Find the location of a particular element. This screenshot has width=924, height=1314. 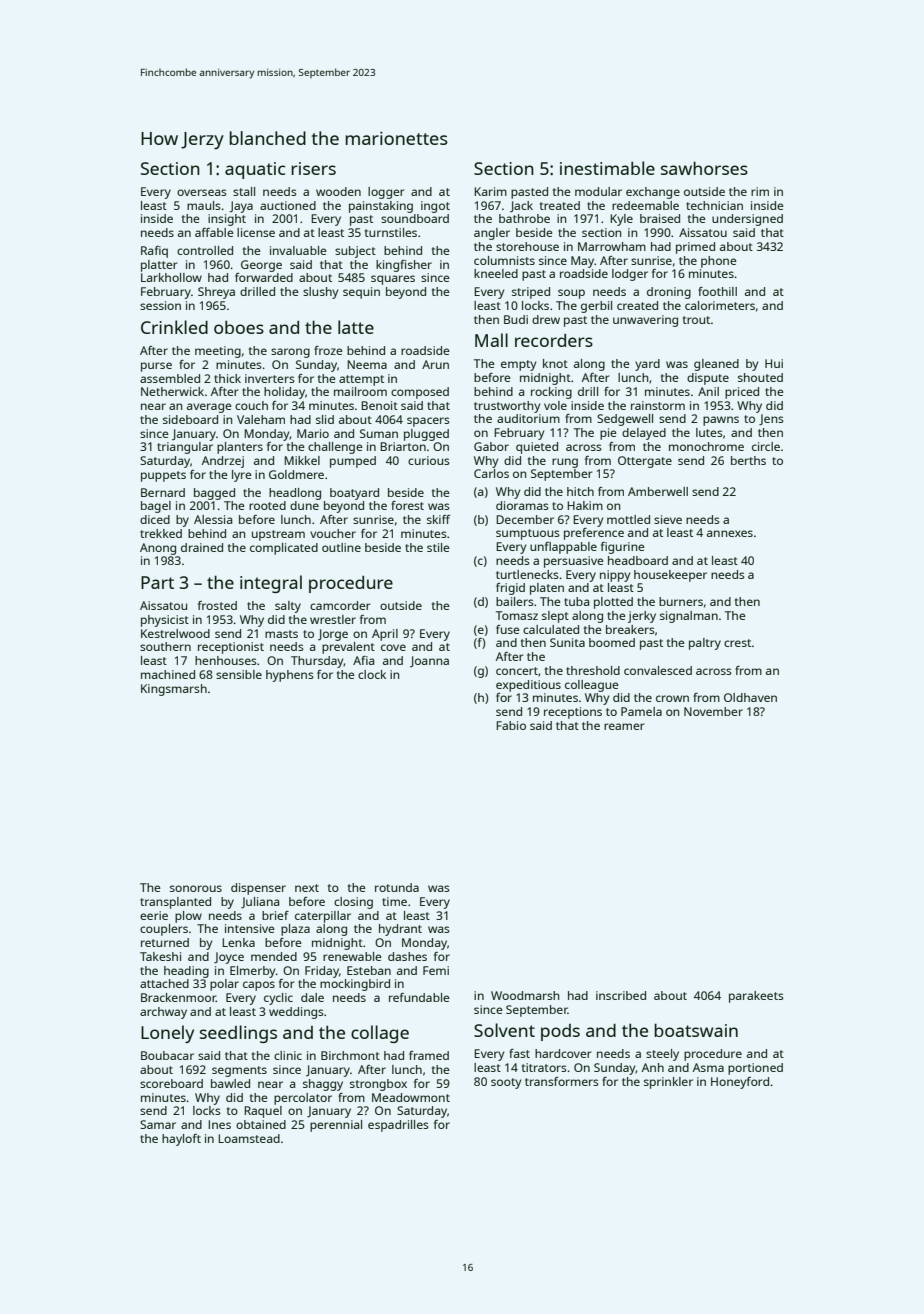

headlong is located at coordinates (295, 494).
